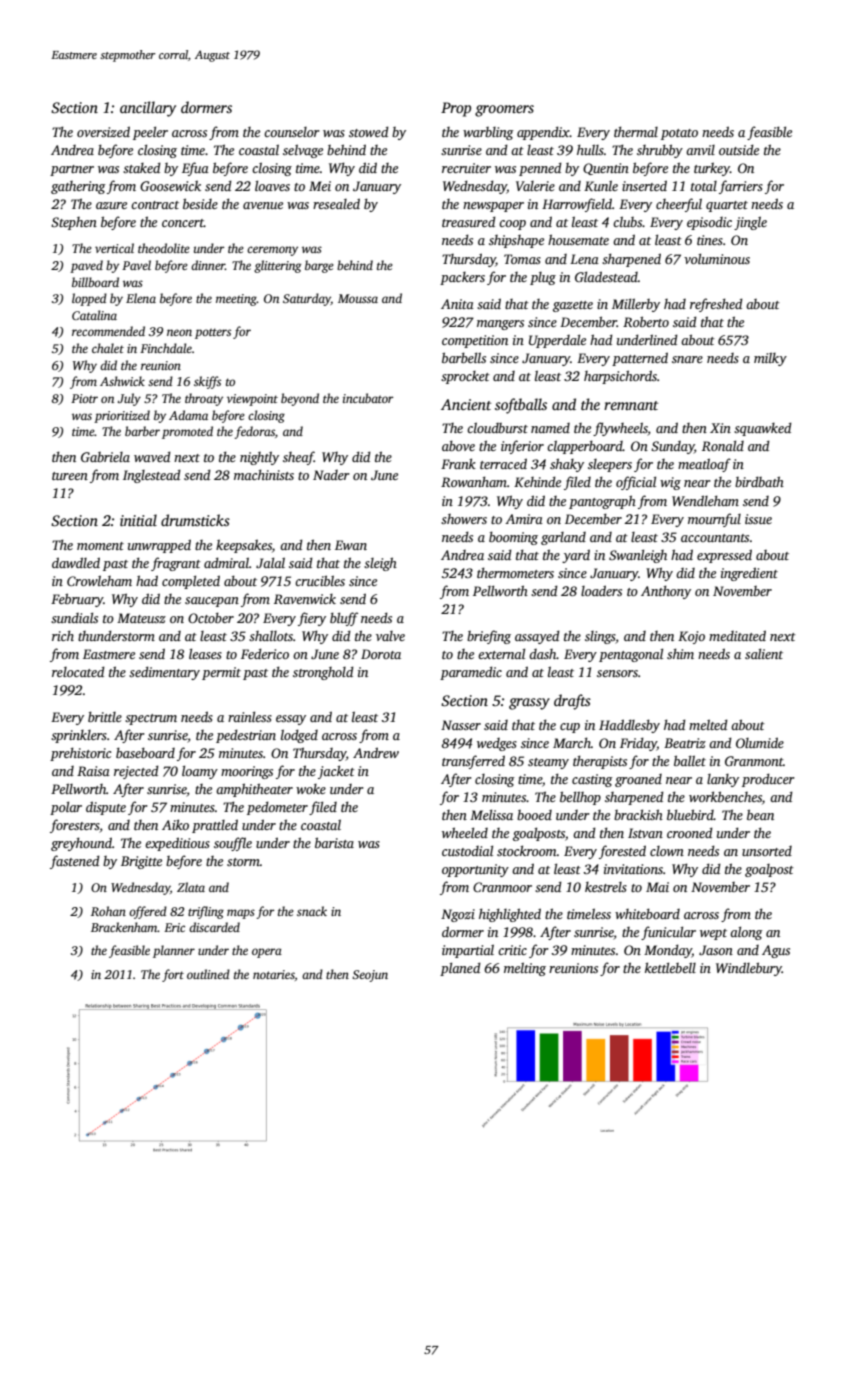 The height and width of the image is (1400, 849). I want to click on ancillary, so click(148, 109).
